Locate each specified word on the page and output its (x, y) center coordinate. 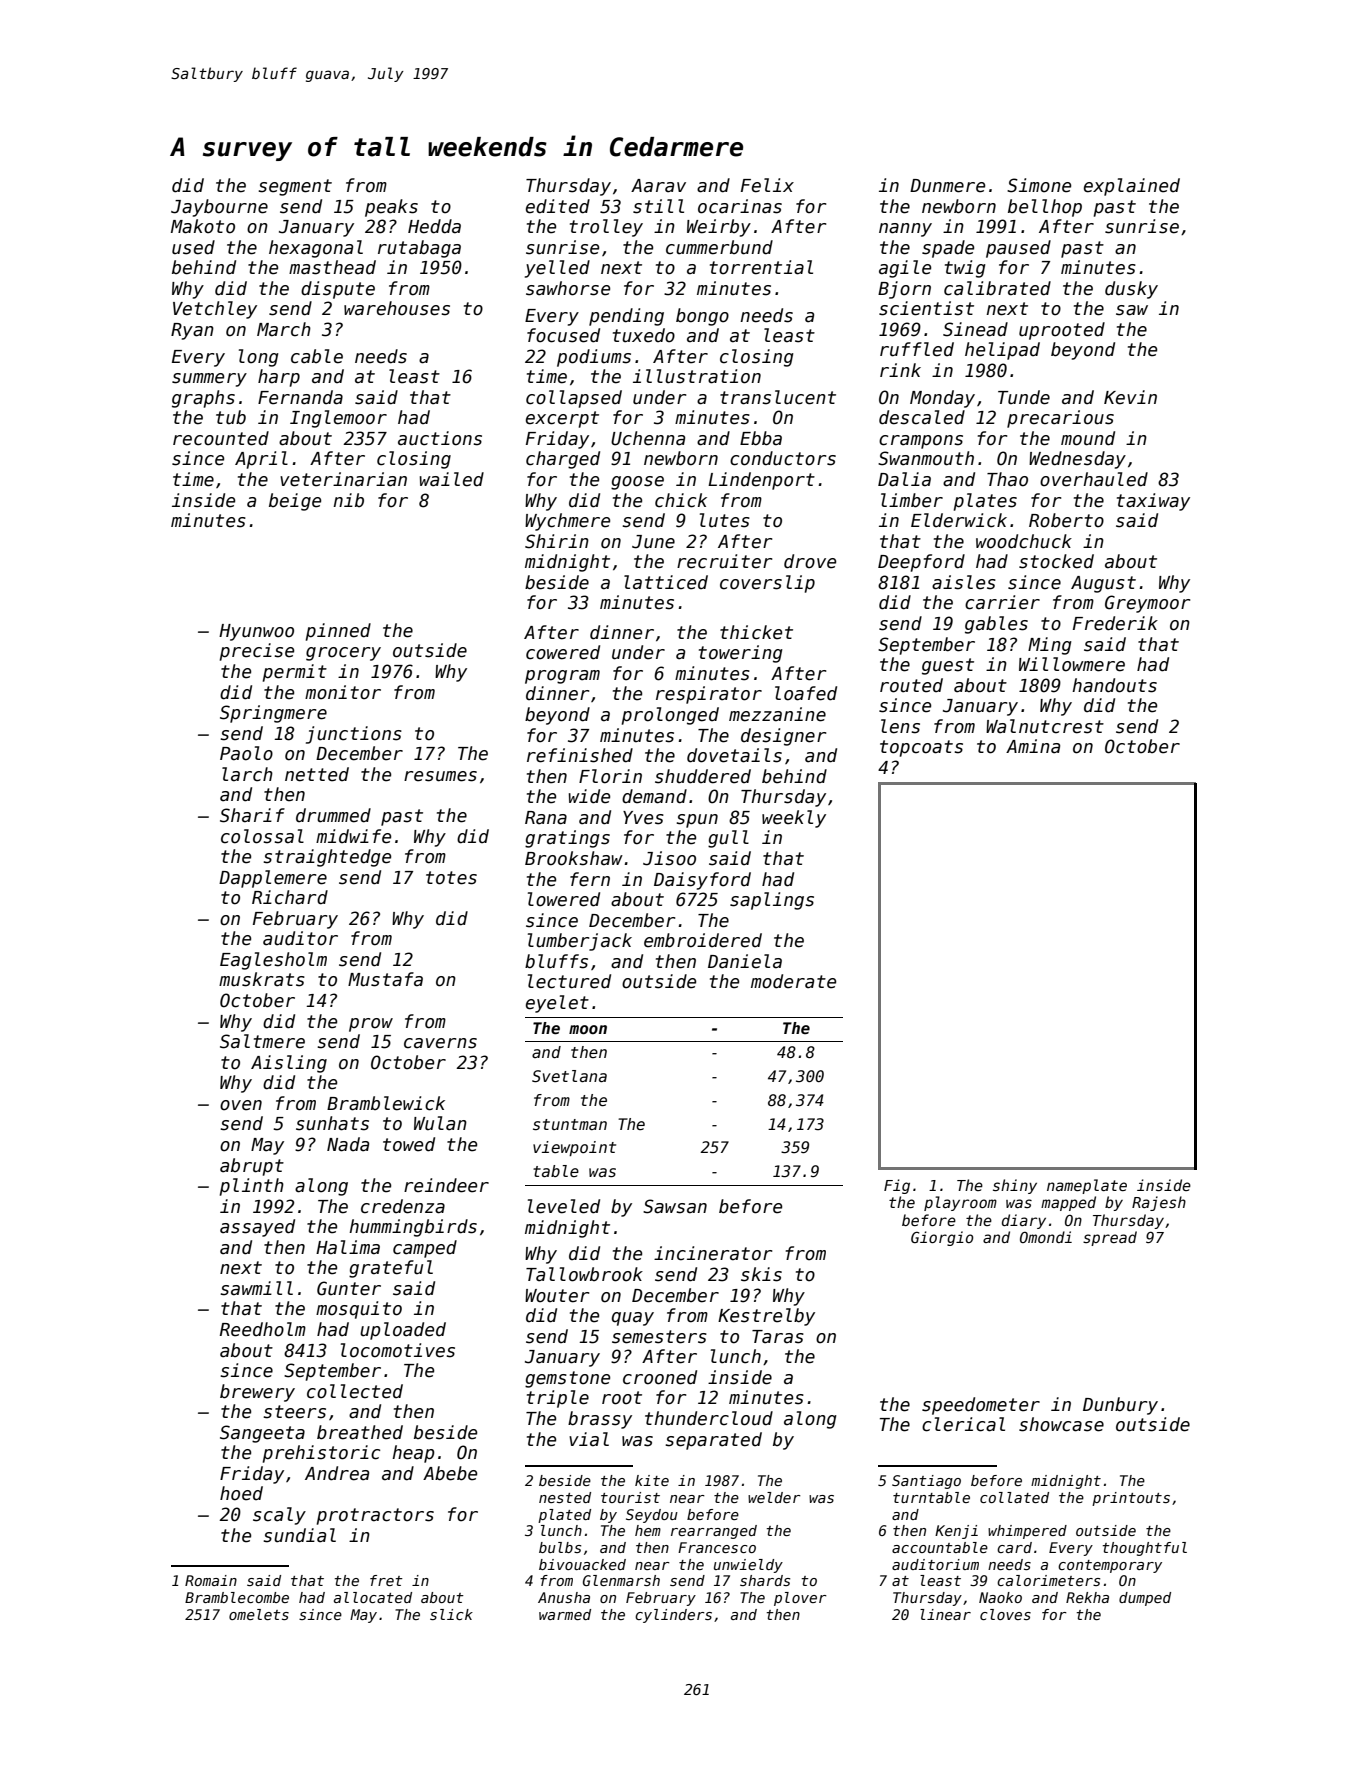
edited (558, 206)
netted (317, 774)
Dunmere (947, 186)
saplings (772, 901)
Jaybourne (219, 208)
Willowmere (1072, 664)
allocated (373, 1597)
